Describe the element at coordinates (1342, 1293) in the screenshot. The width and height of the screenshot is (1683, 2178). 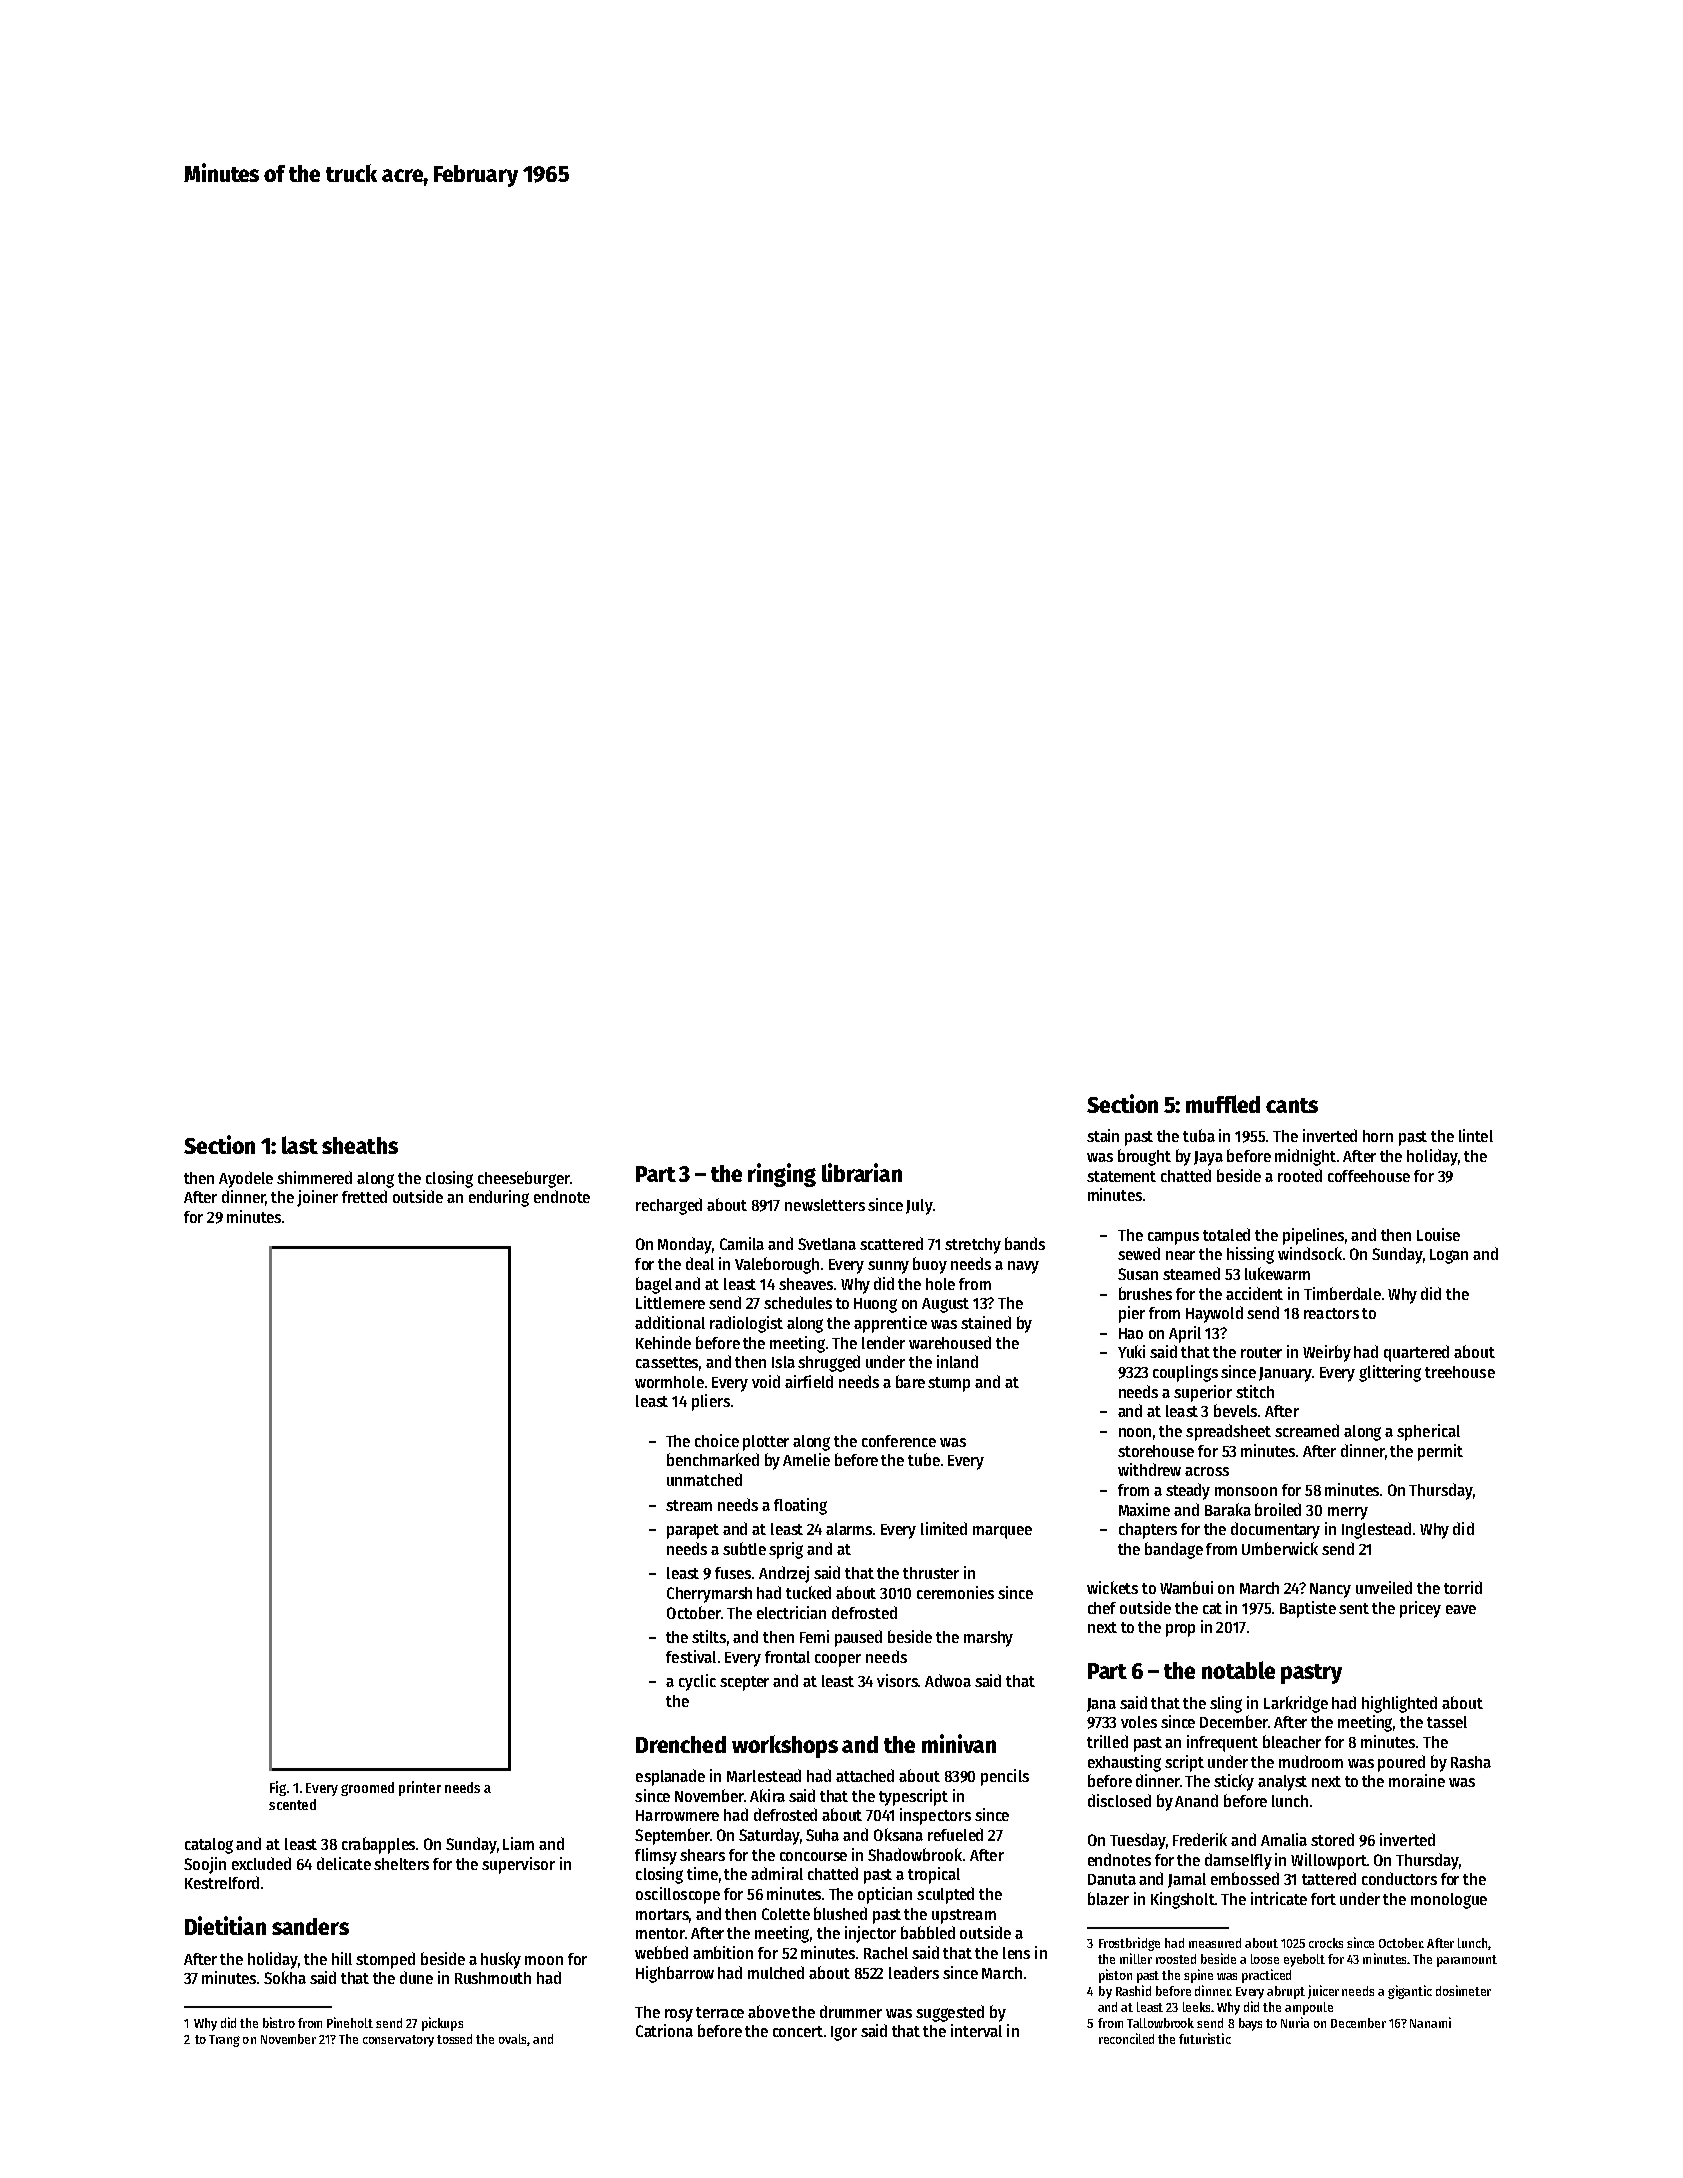
I see `Timberdale` at that location.
